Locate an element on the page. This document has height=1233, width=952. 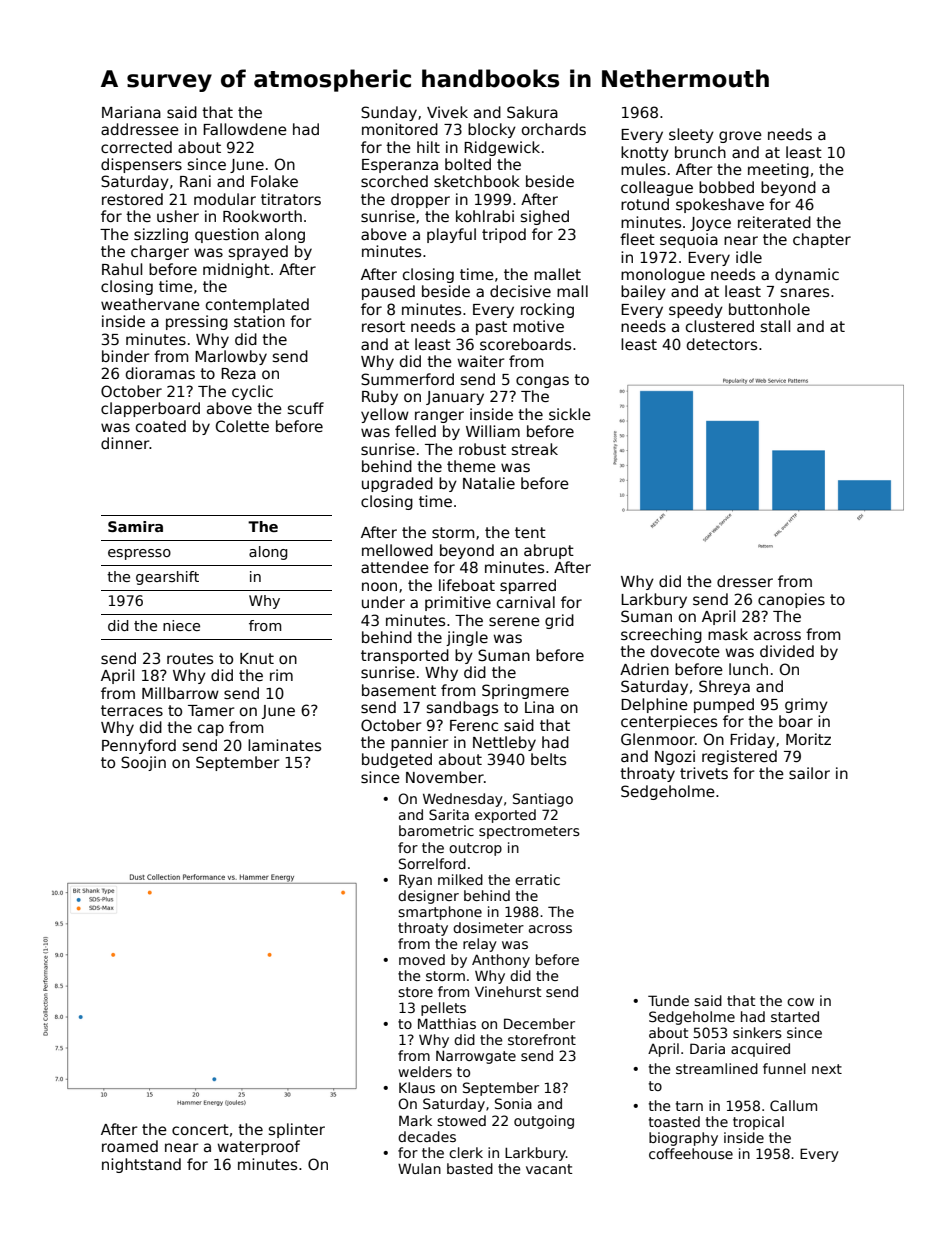
sparred is located at coordinates (528, 586).
